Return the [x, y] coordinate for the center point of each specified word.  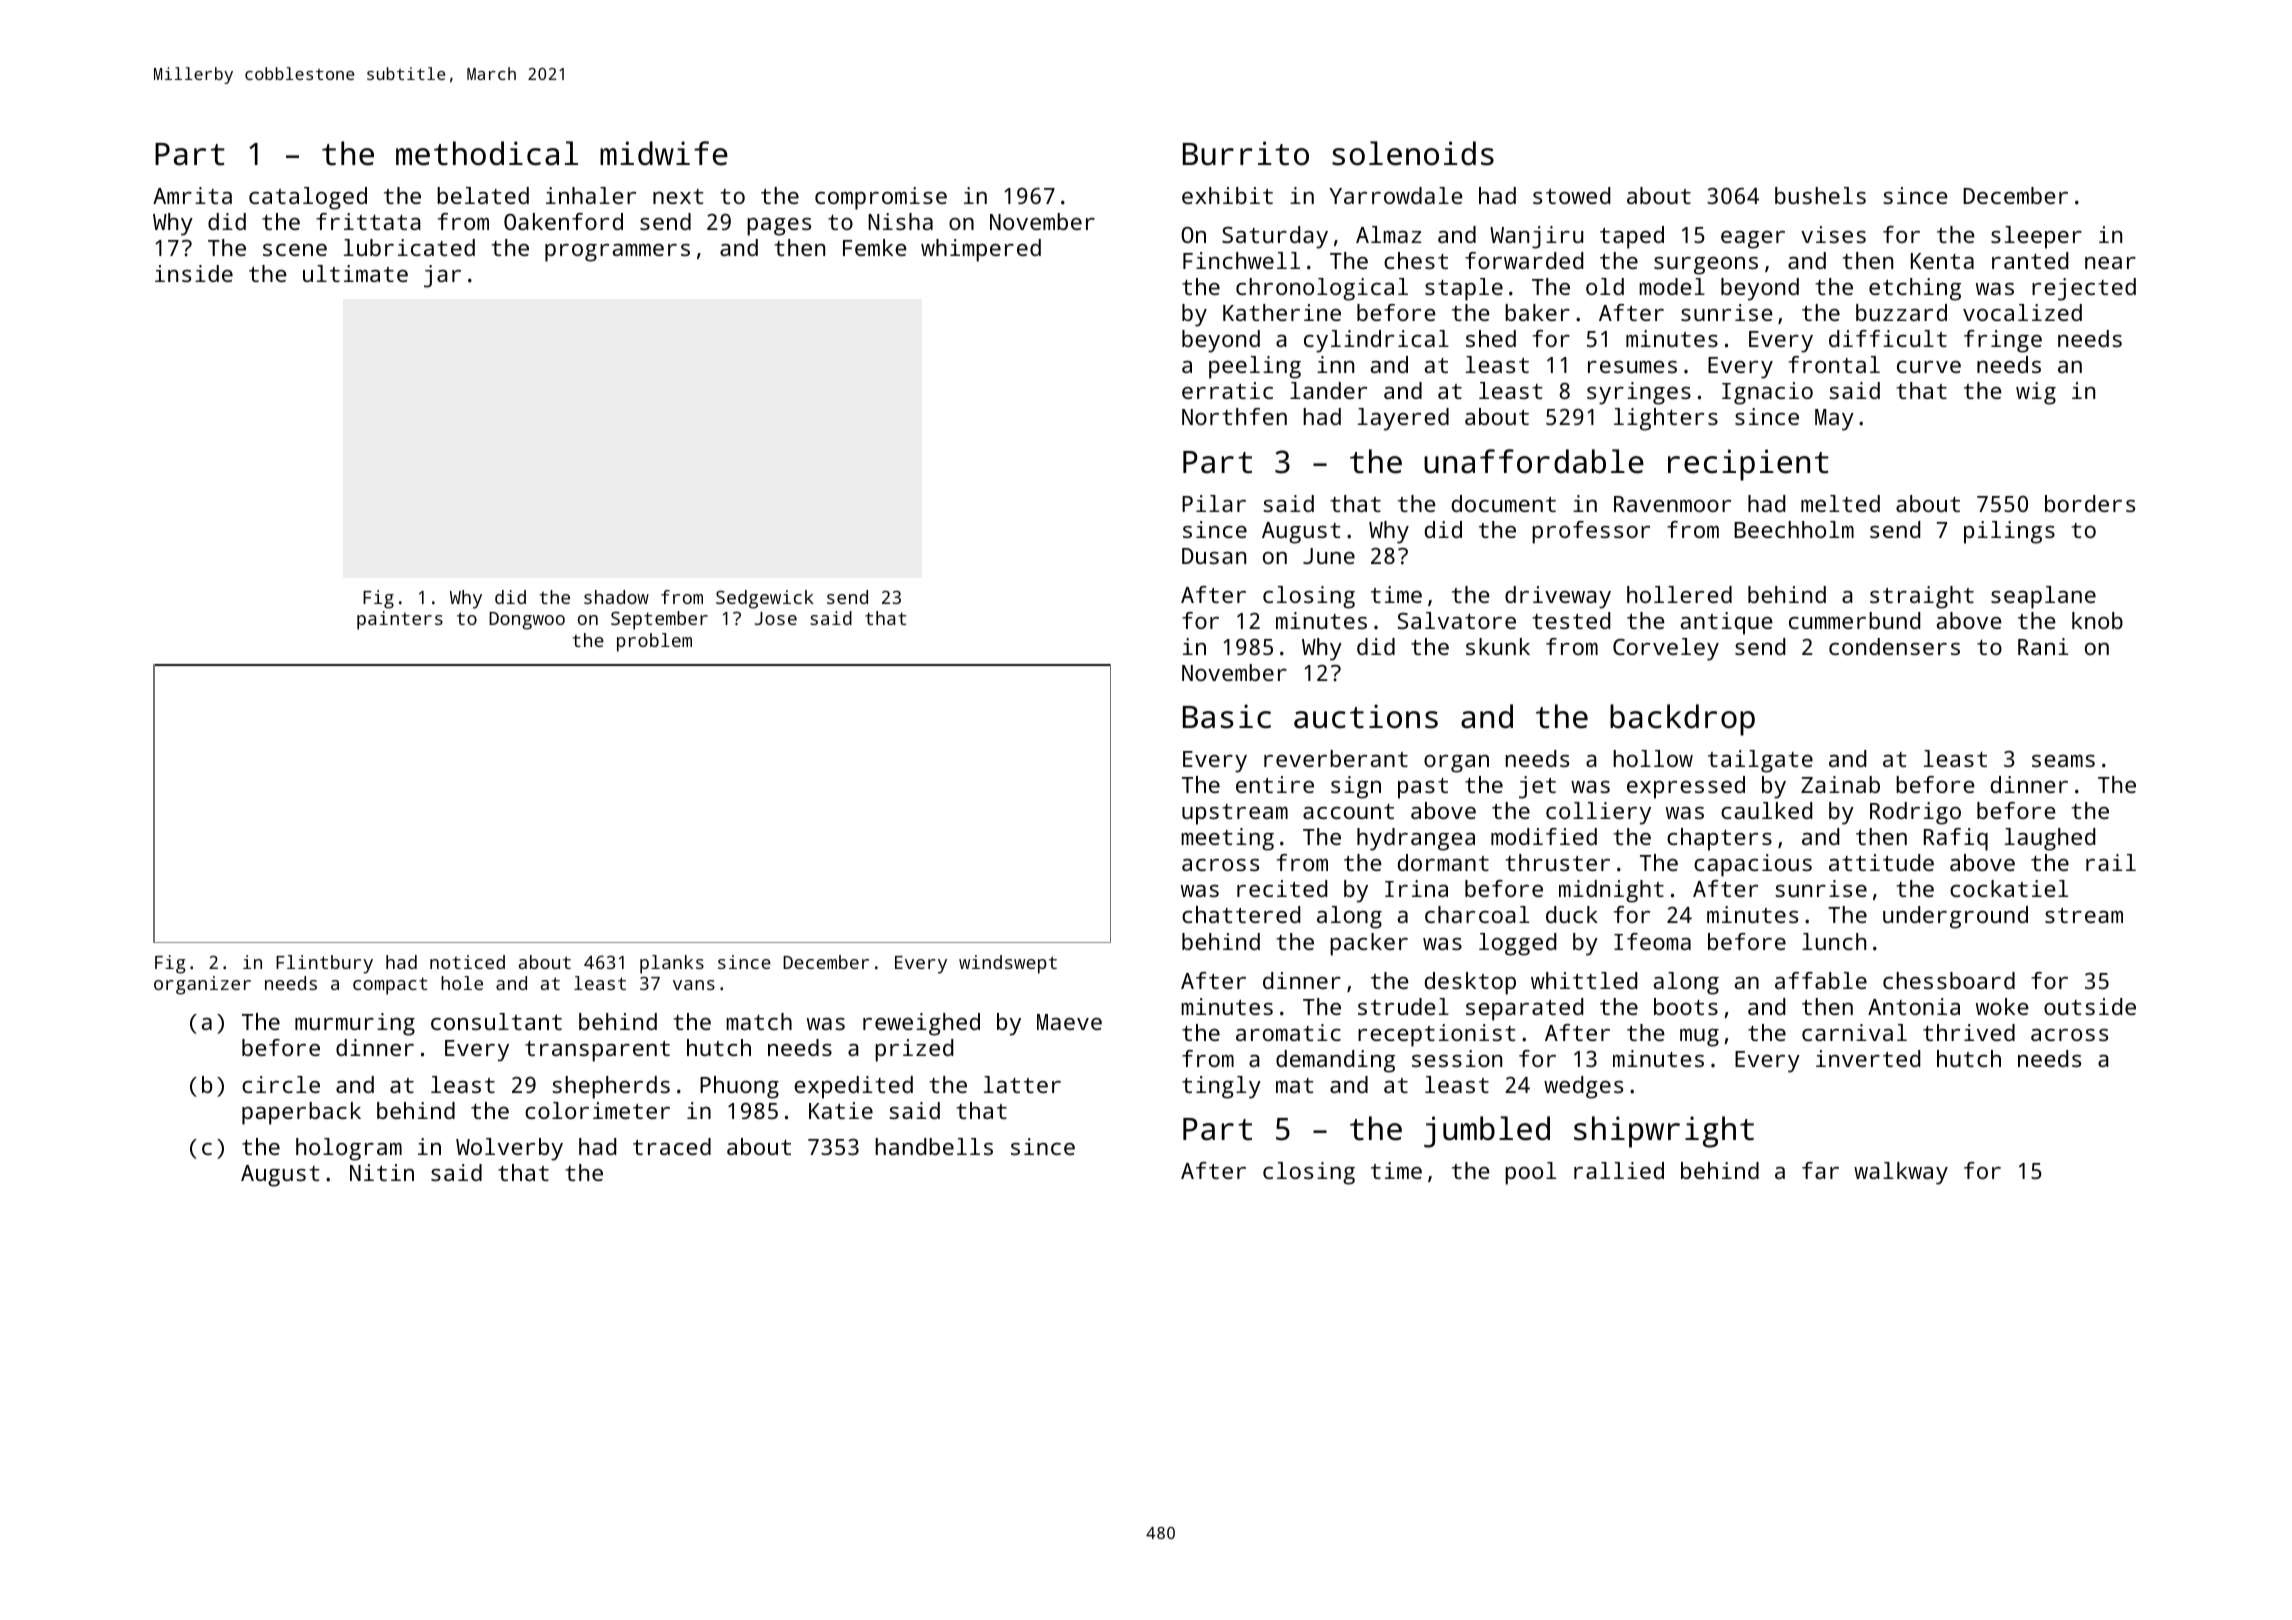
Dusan [1214, 556]
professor [1591, 532]
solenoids [1413, 153]
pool [1530, 1173]
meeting [1227, 839]
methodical [487, 153]
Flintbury [324, 964]
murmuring [355, 1024]
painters [400, 620]
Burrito [1246, 153]
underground [1955, 917]
